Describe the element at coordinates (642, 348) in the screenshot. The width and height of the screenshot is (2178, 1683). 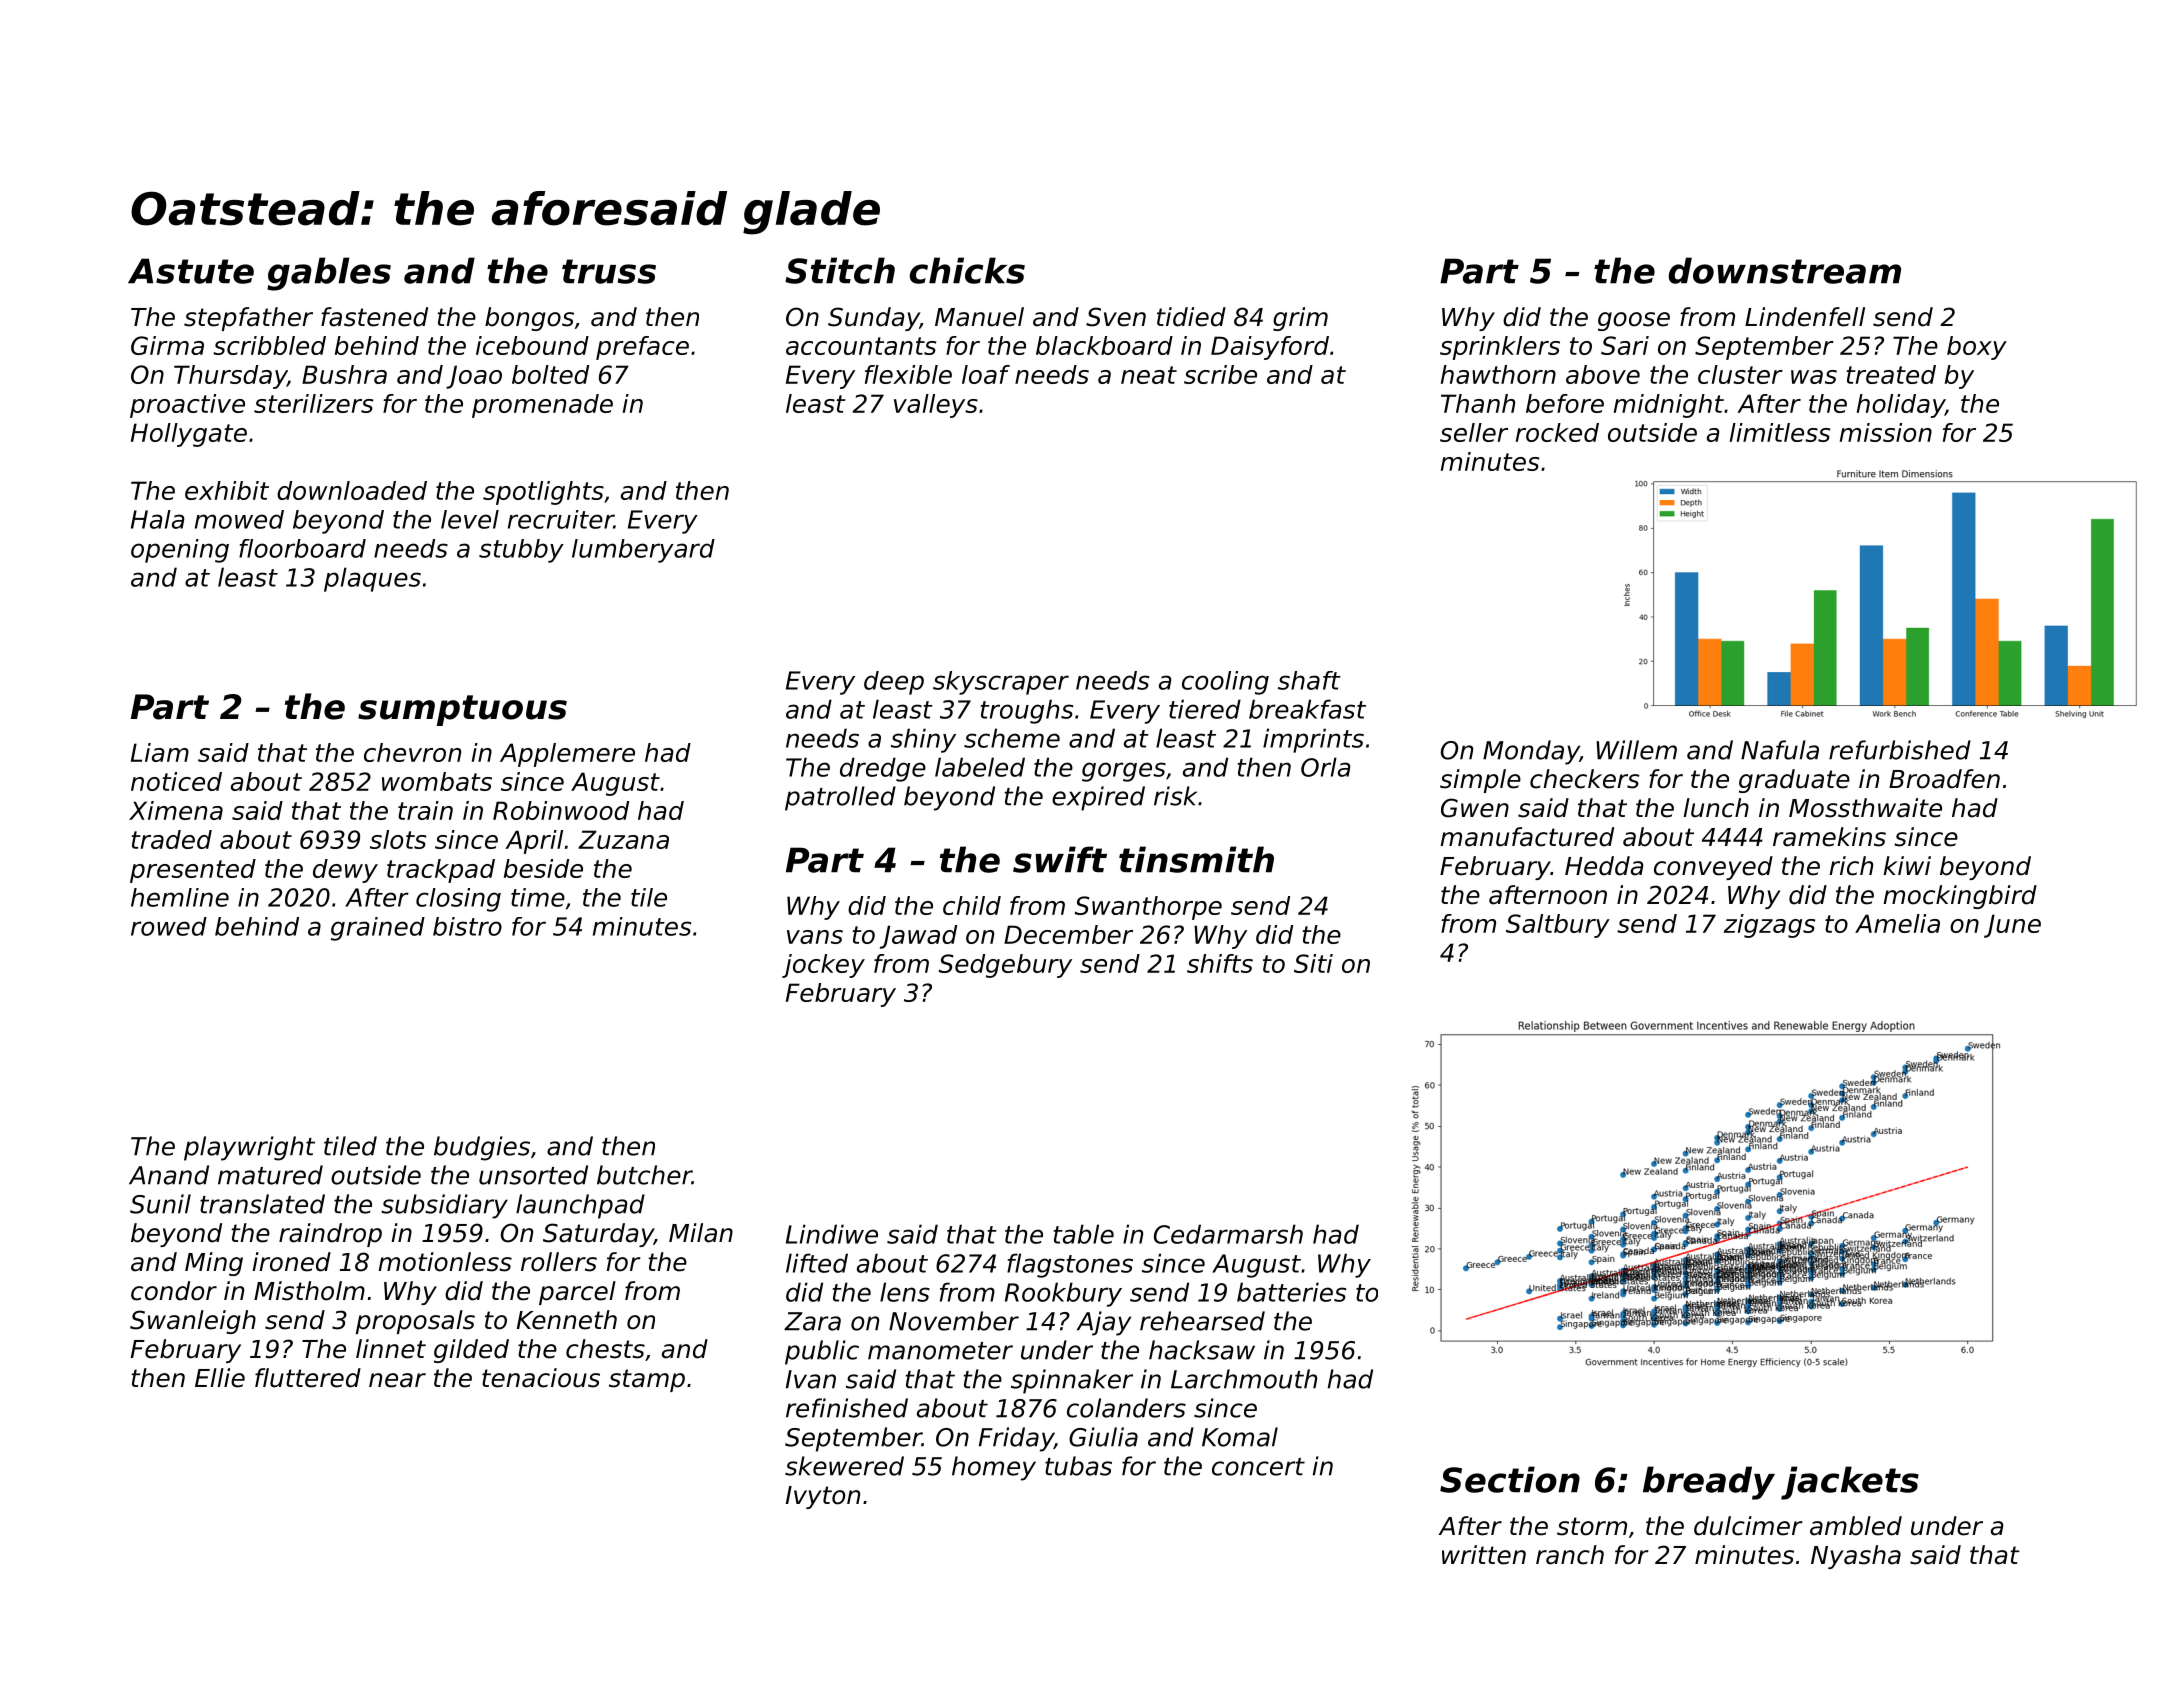
I see `preface` at that location.
